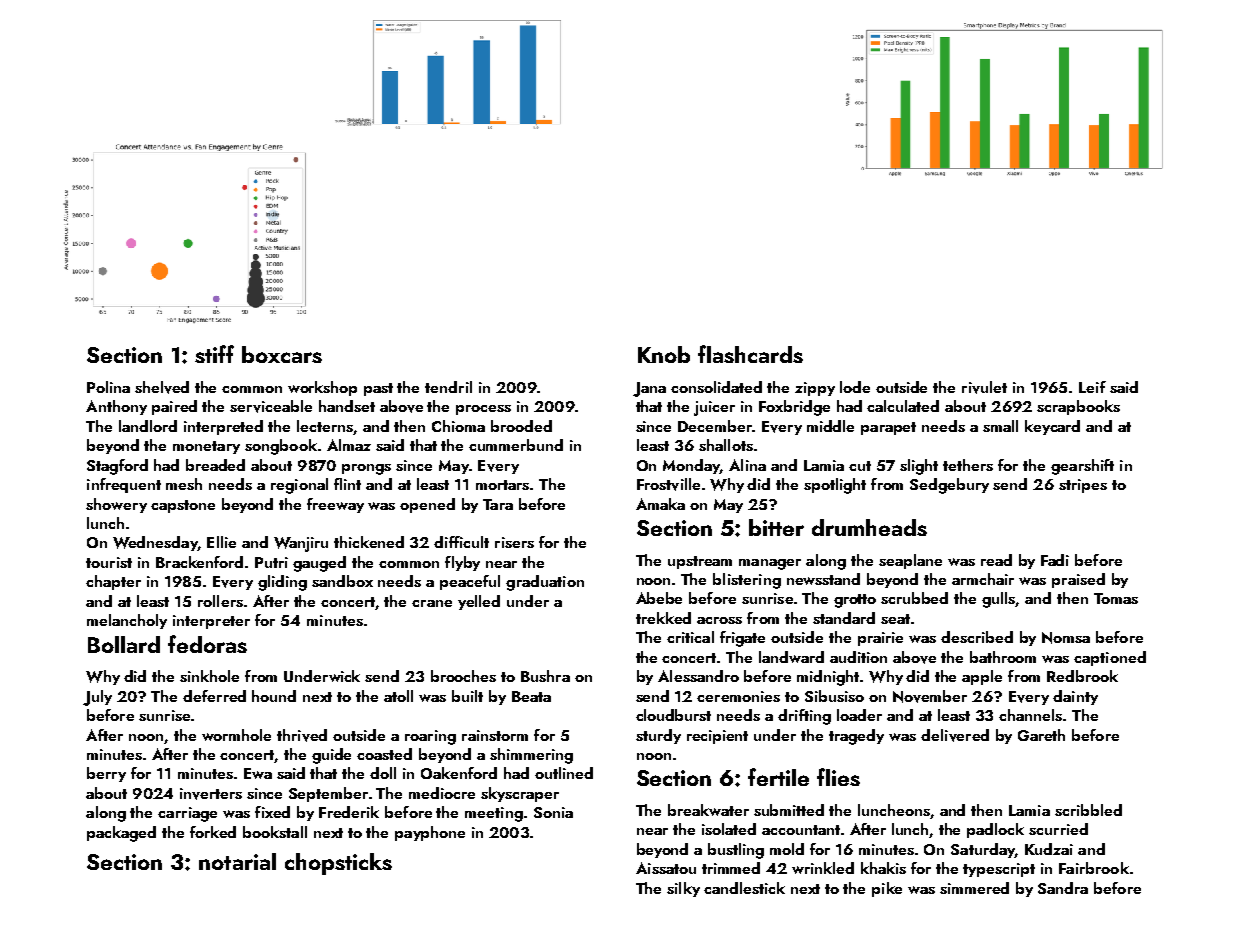  Describe the element at coordinates (545, 676) in the screenshot. I see `Bushra` at that location.
